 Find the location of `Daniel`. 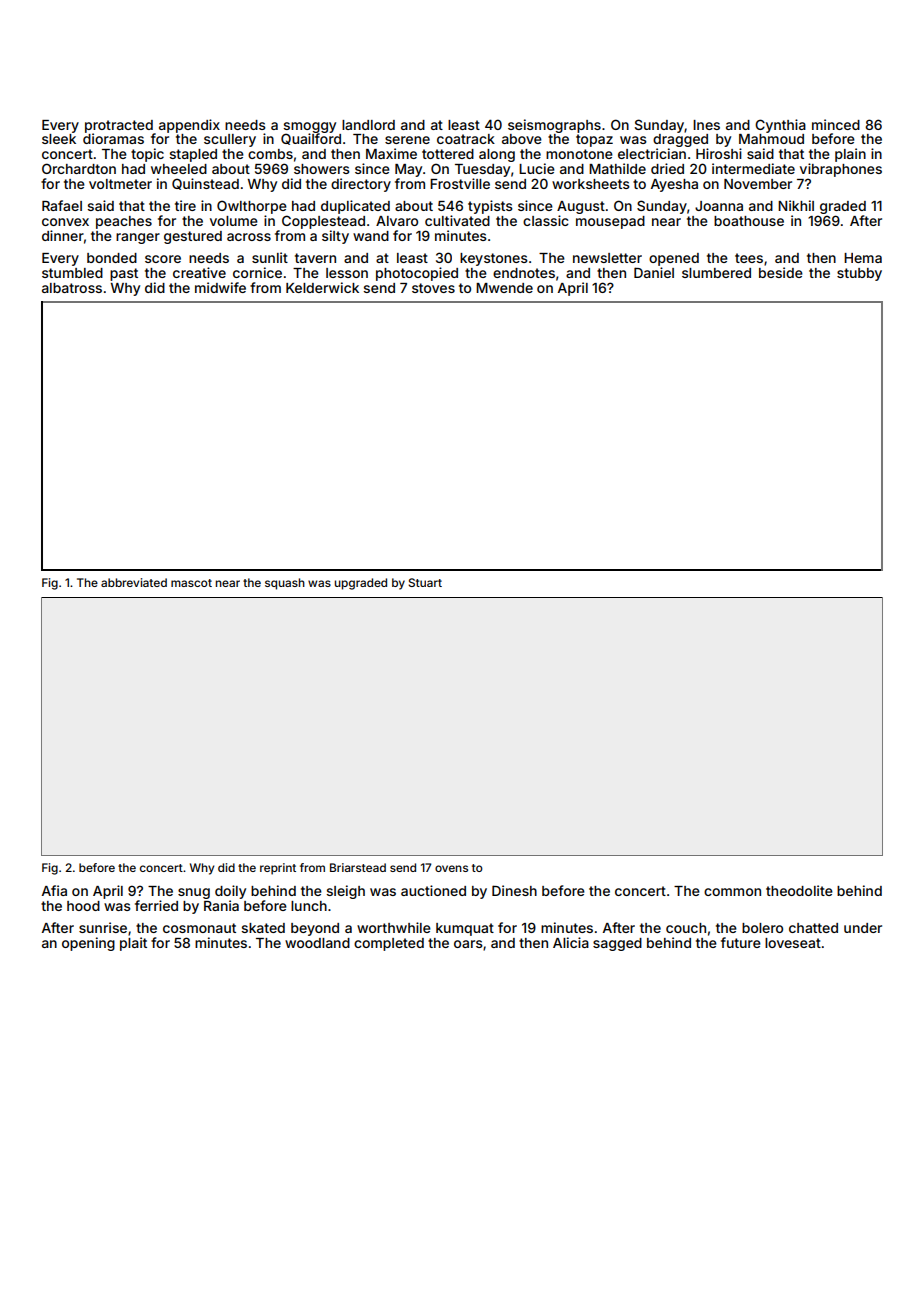

Daniel is located at coordinates (654, 272).
